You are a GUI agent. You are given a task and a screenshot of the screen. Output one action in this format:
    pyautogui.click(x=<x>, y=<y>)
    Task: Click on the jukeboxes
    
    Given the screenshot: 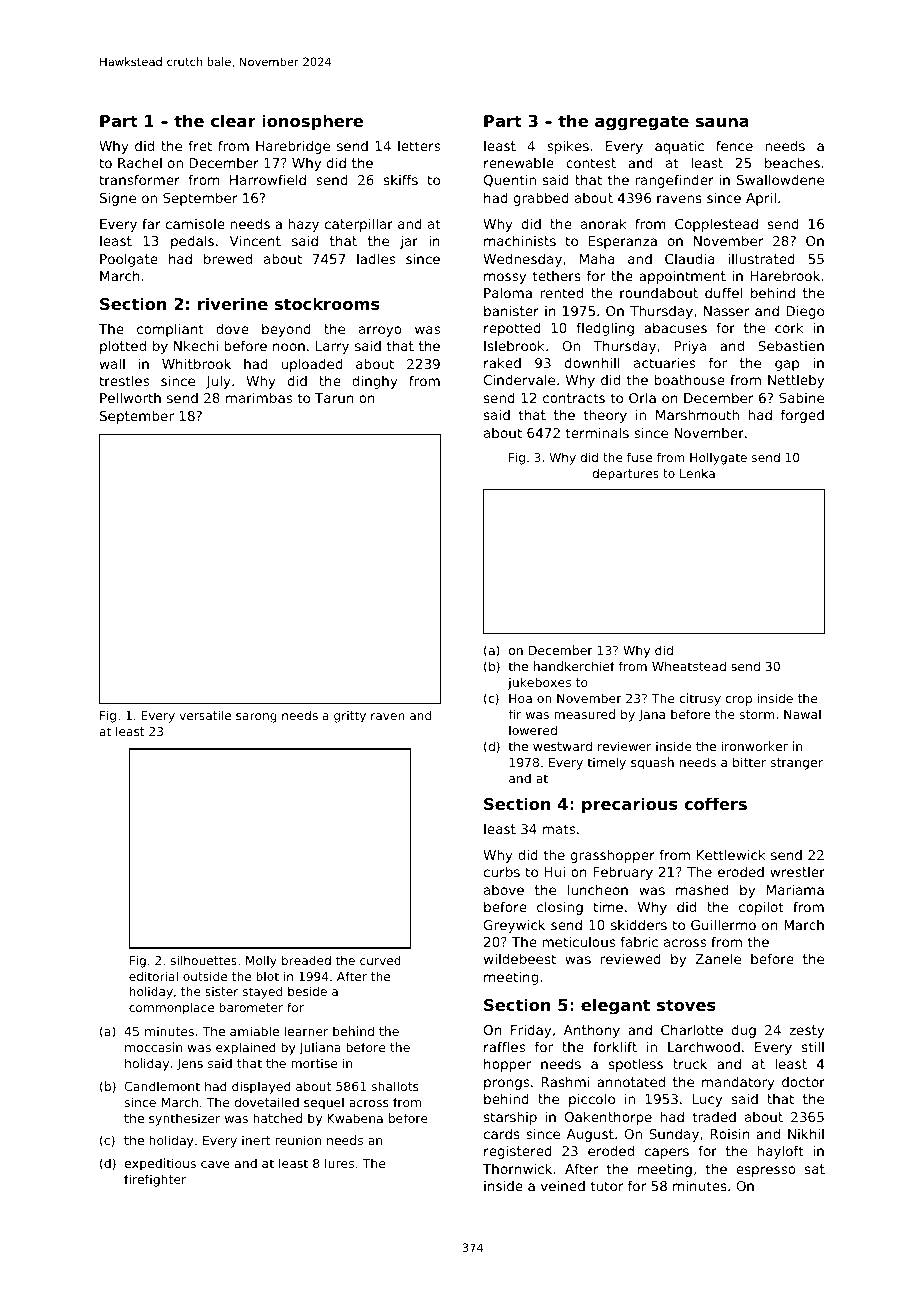 What is the action you would take?
    pyautogui.click(x=539, y=683)
